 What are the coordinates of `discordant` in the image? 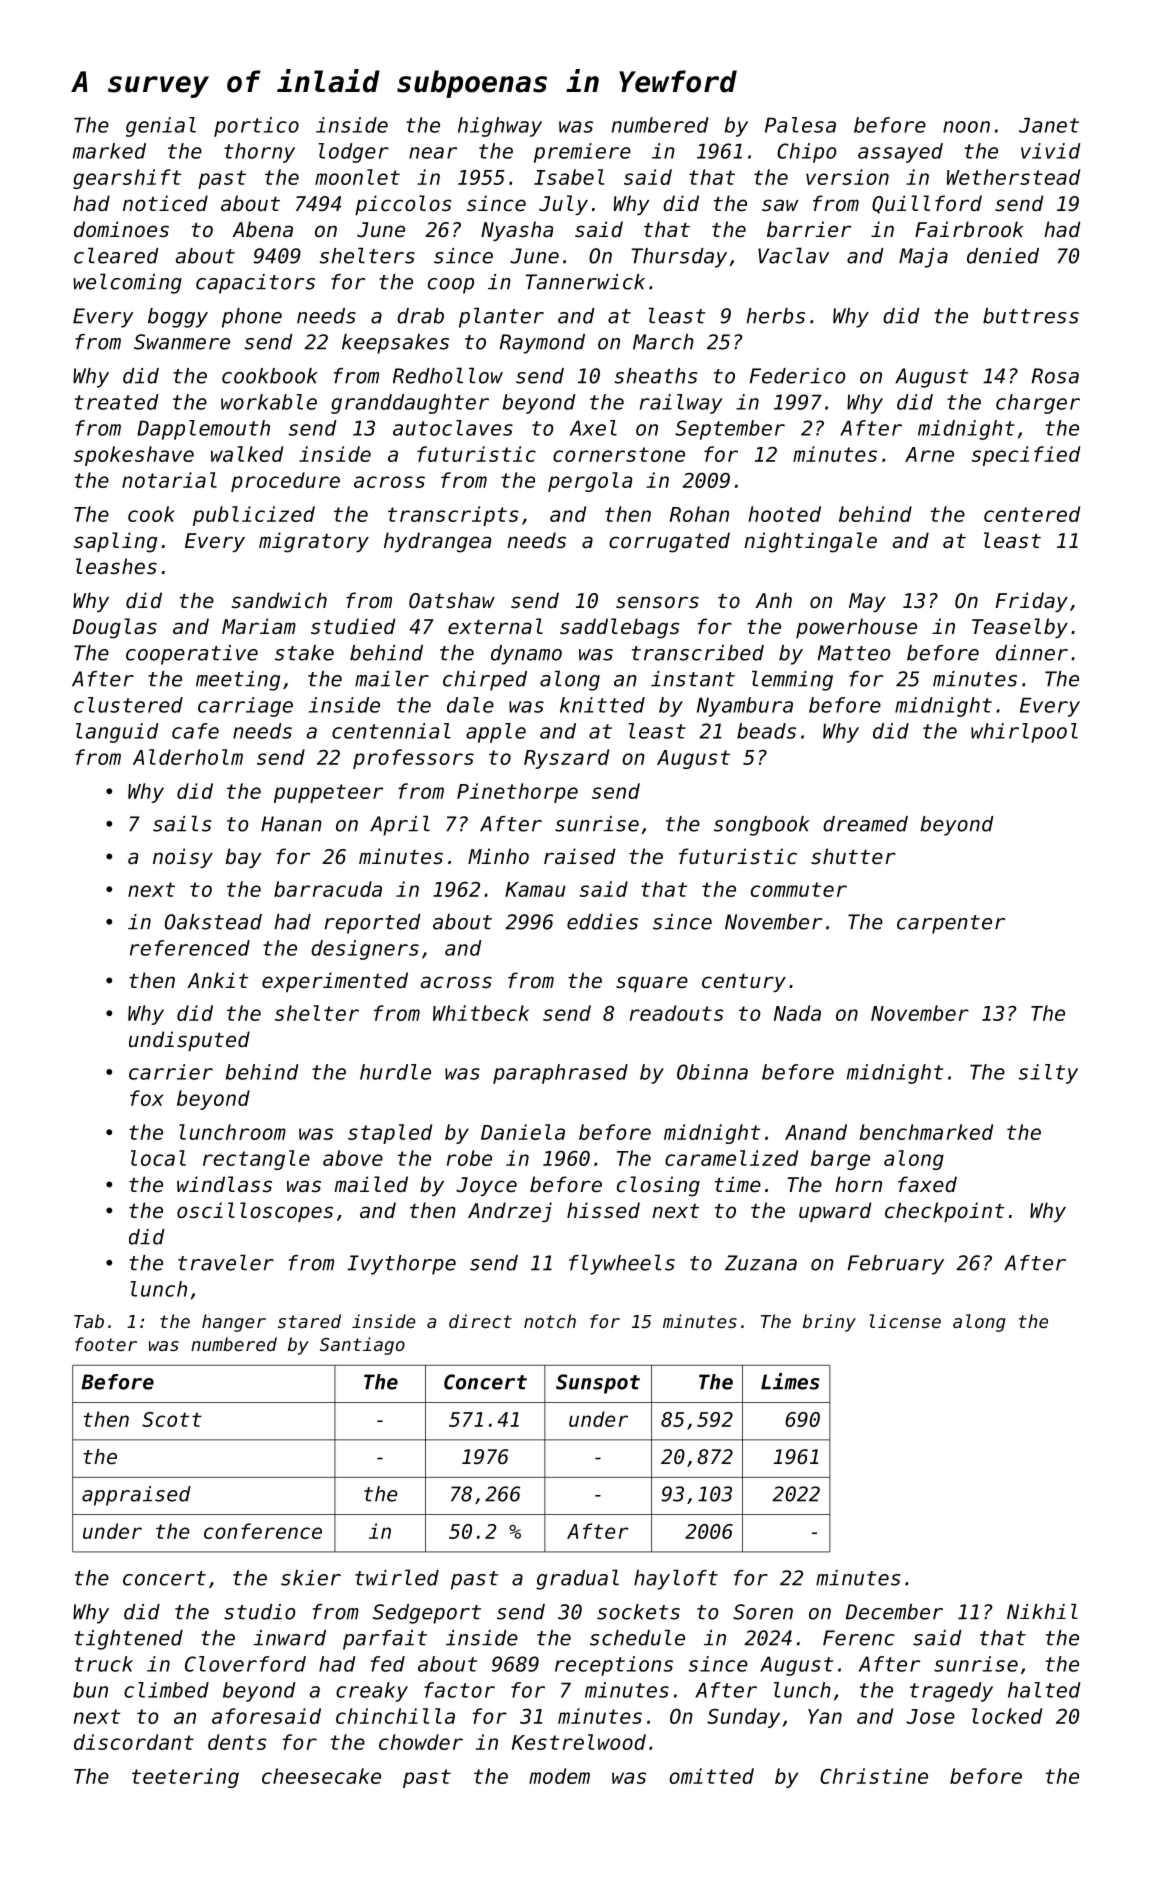 It's located at (134, 1742).
